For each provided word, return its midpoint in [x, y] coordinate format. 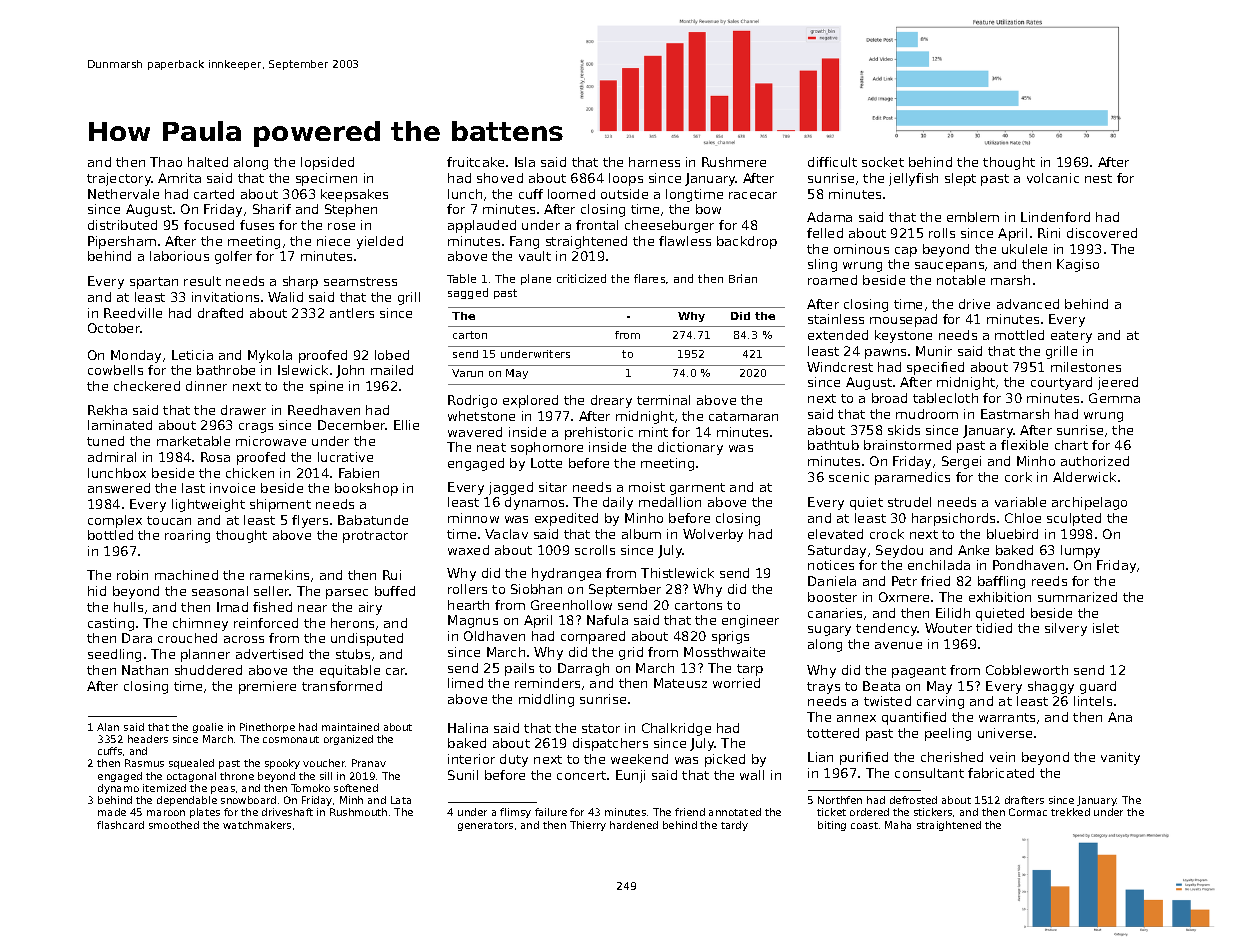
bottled [110, 535]
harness [654, 162]
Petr [904, 581]
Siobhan [536, 589]
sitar [553, 487]
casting [111, 624]
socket [883, 162]
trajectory [119, 179]
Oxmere [904, 597]
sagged [468, 293]
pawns [885, 354]
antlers [352, 313]
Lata [401, 800]
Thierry [588, 826]
